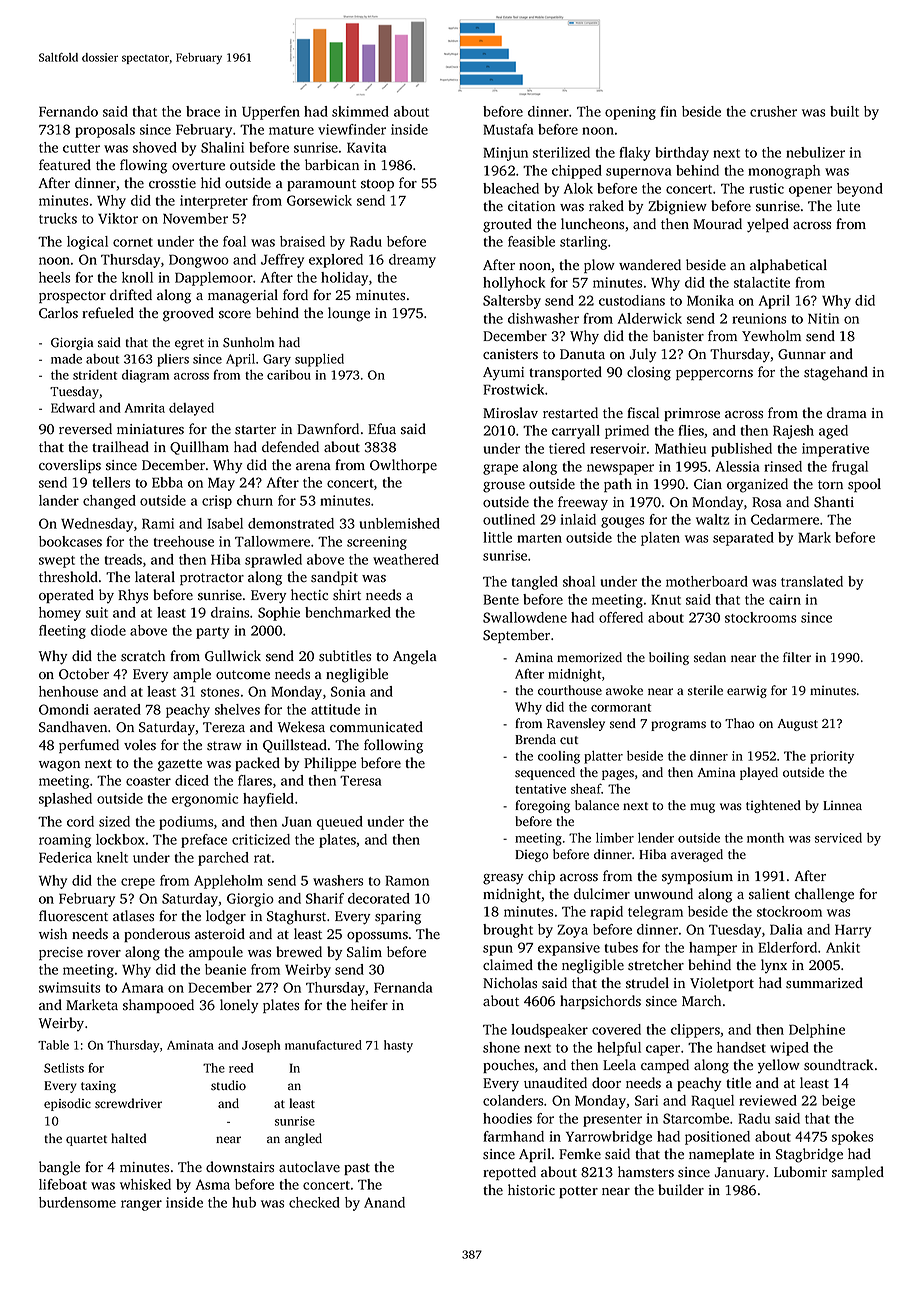  Describe the element at coordinates (367, 147) in the page. I see `Kavita` at that location.
